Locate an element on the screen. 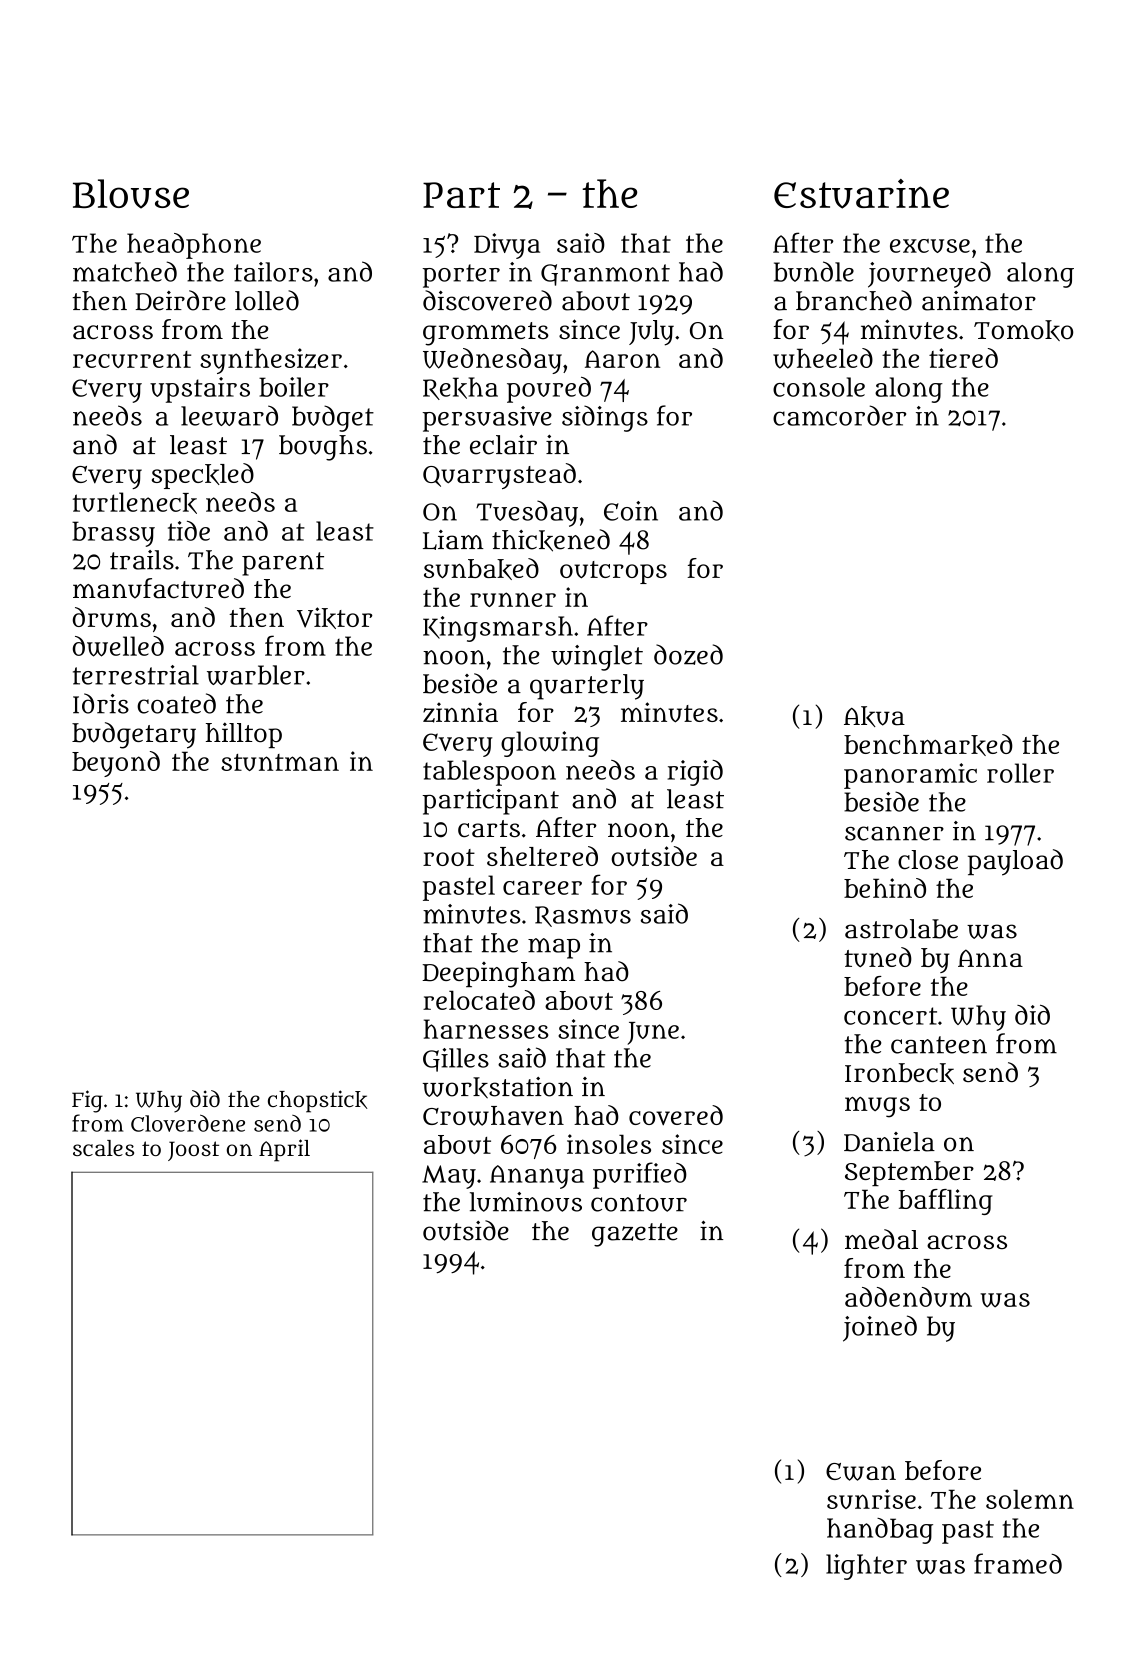 This screenshot has height=1659, width=1146. Crowhaven is located at coordinates (493, 1116).
